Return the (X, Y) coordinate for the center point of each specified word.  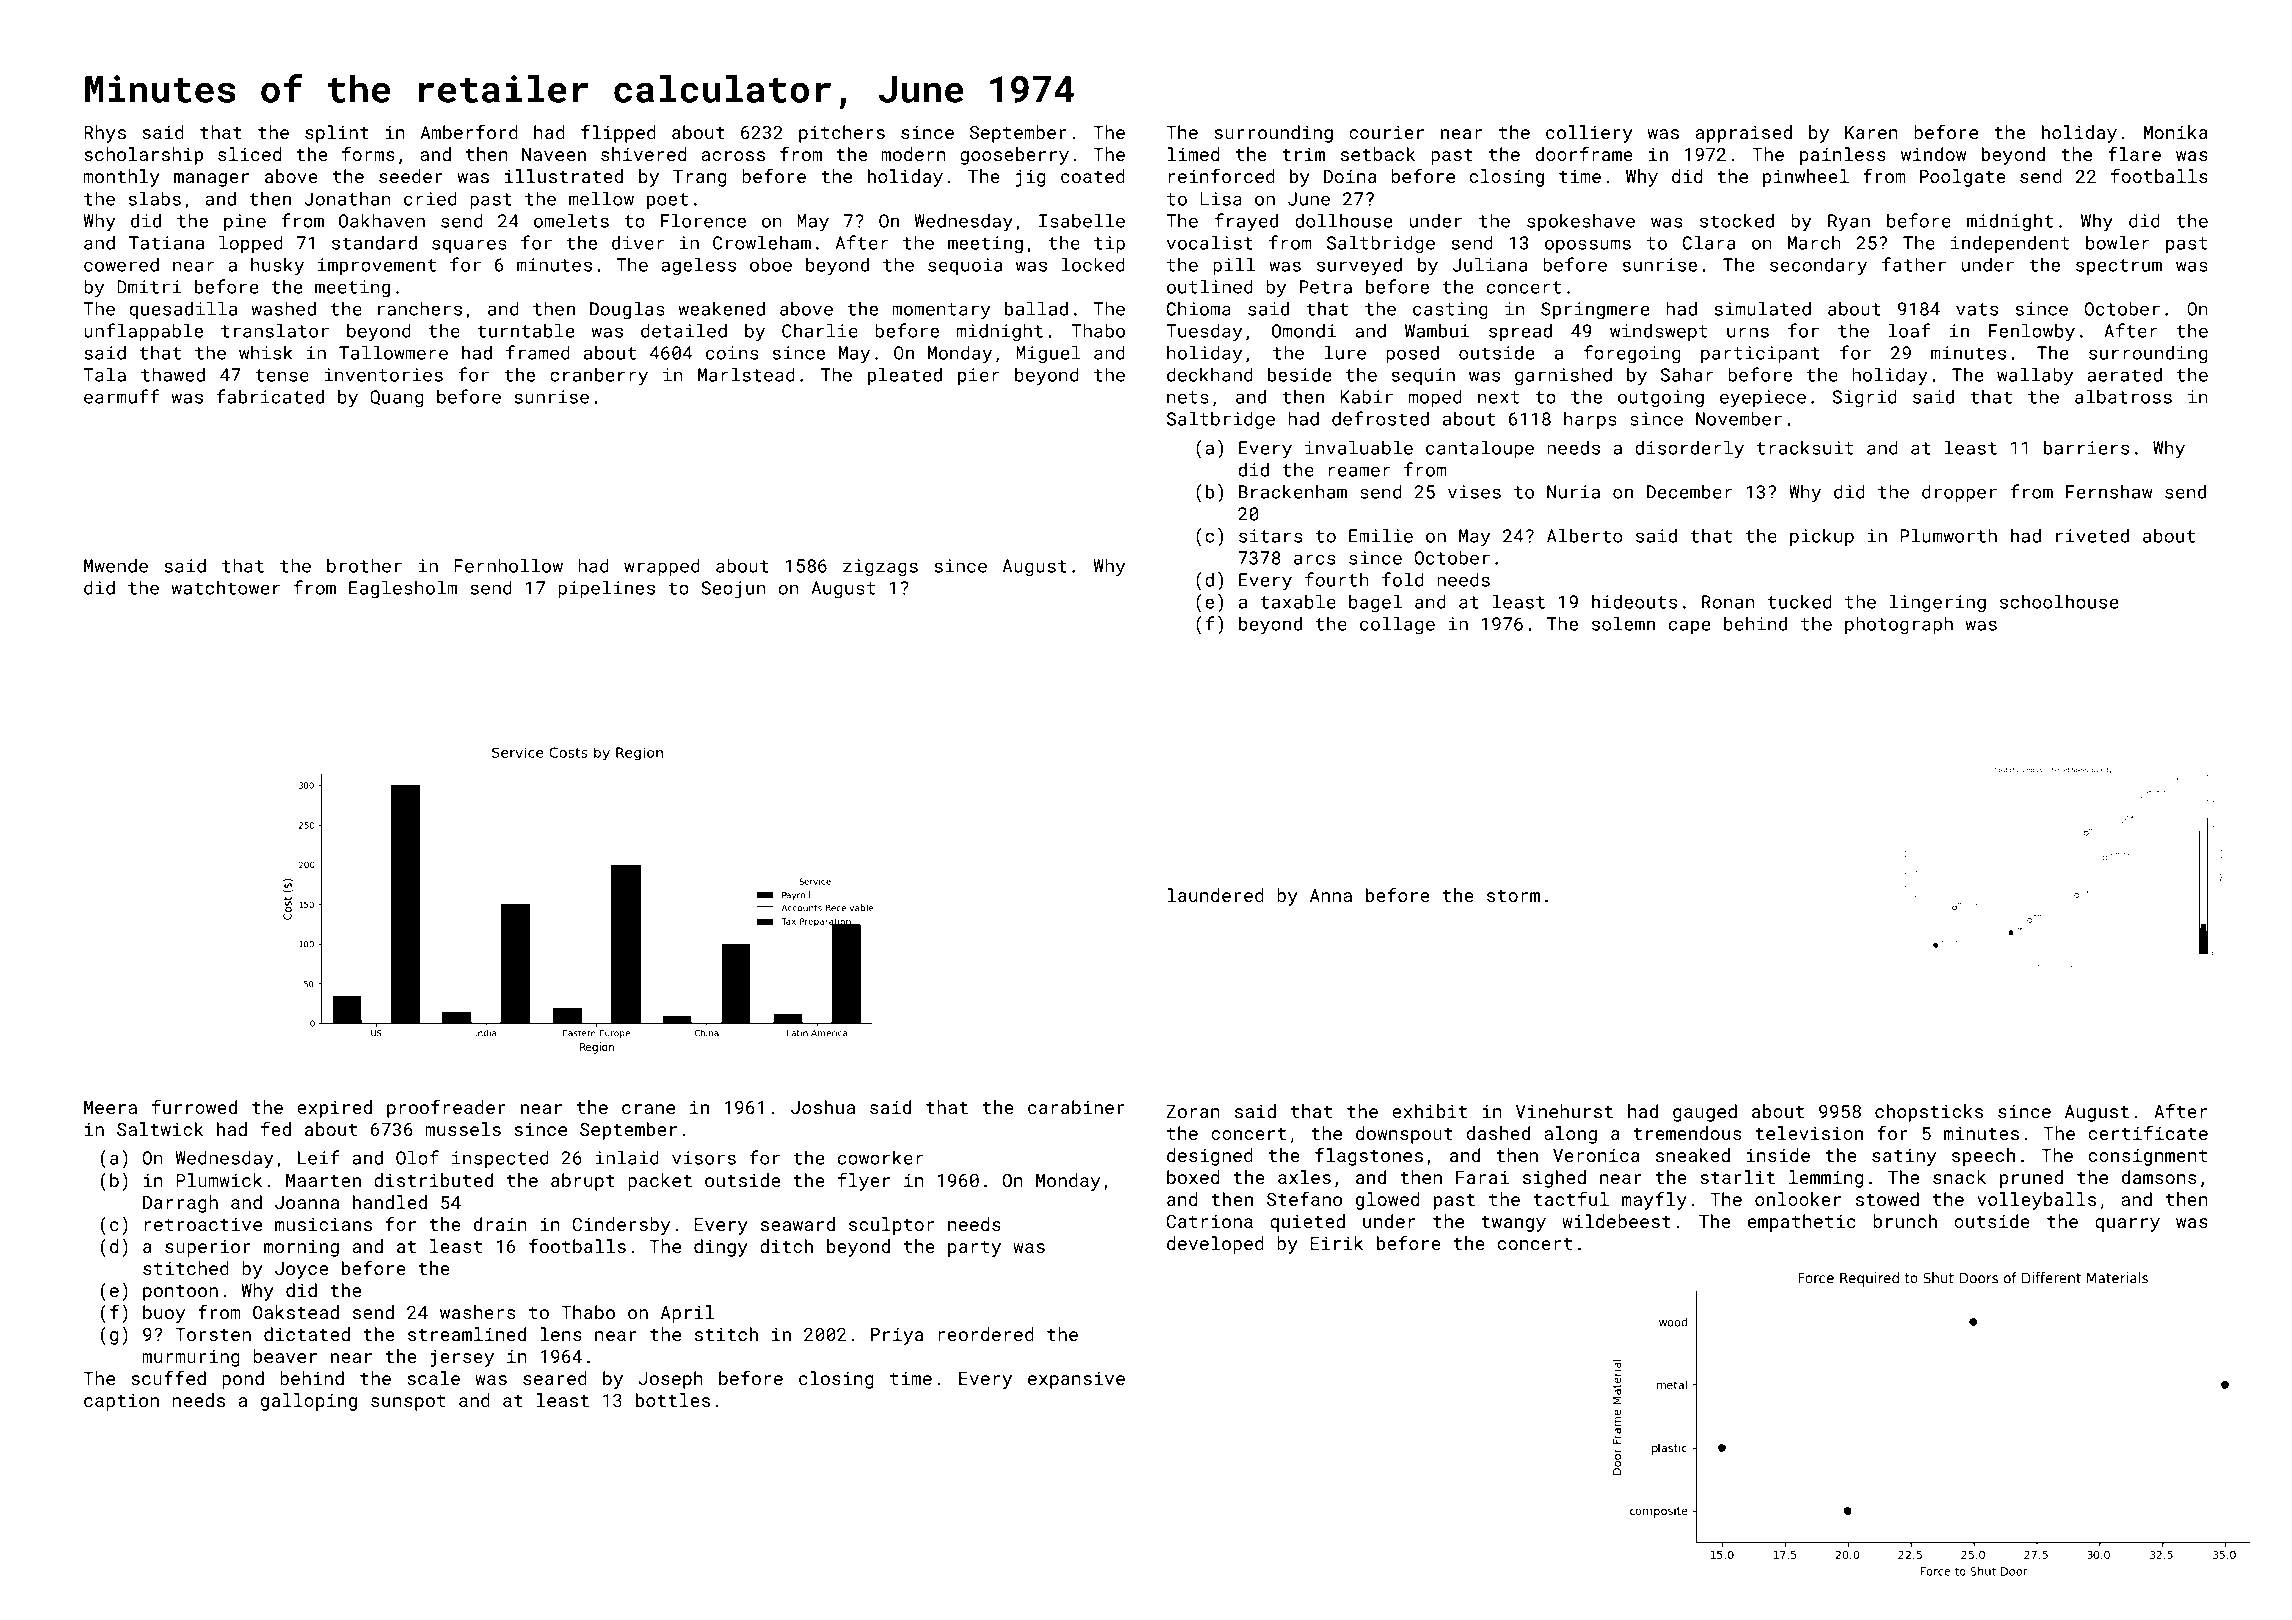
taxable (1298, 601)
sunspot (408, 1403)
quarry (2127, 1225)
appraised (1743, 134)
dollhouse (1344, 220)
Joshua (823, 1107)
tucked (1800, 601)
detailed (684, 330)
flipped (618, 134)
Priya (897, 1336)
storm (1513, 896)
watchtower (225, 587)
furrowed (194, 1107)
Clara (1709, 242)
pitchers (842, 134)
